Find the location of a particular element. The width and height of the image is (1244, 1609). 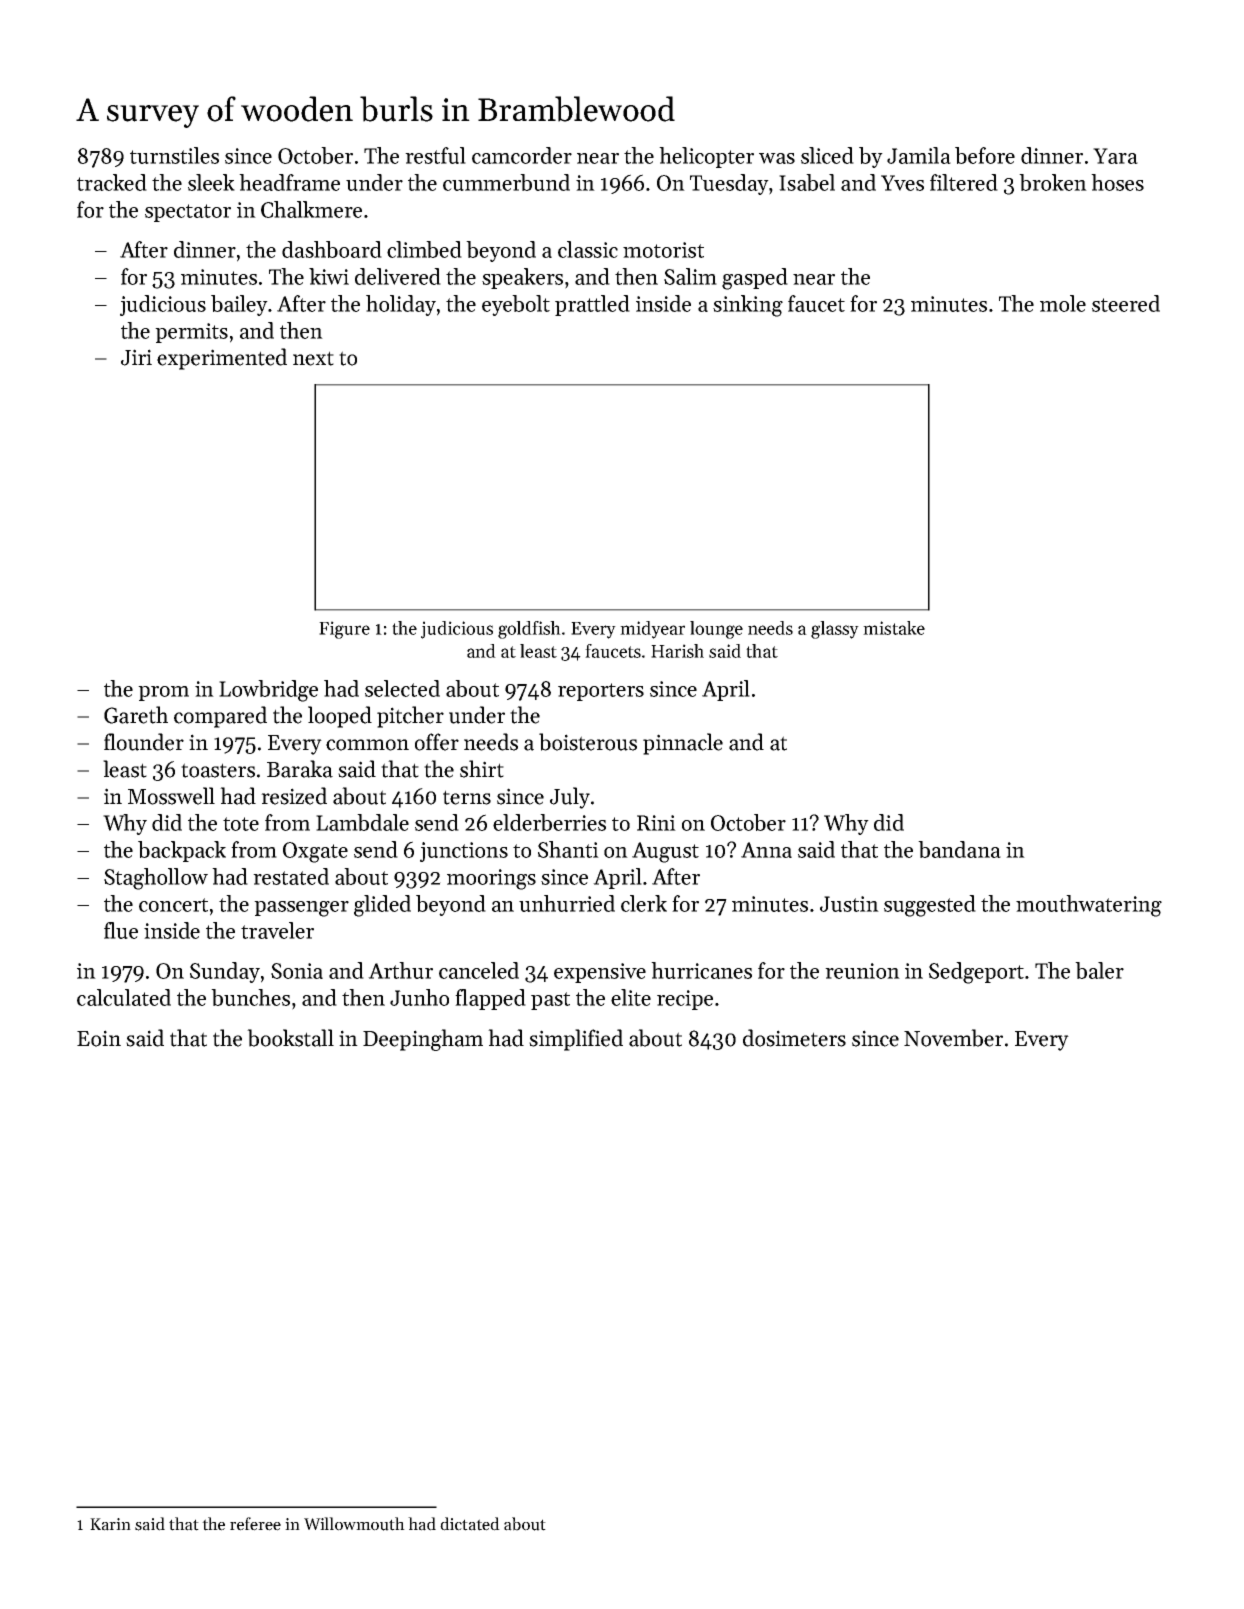

baler is located at coordinates (1099, 970).
